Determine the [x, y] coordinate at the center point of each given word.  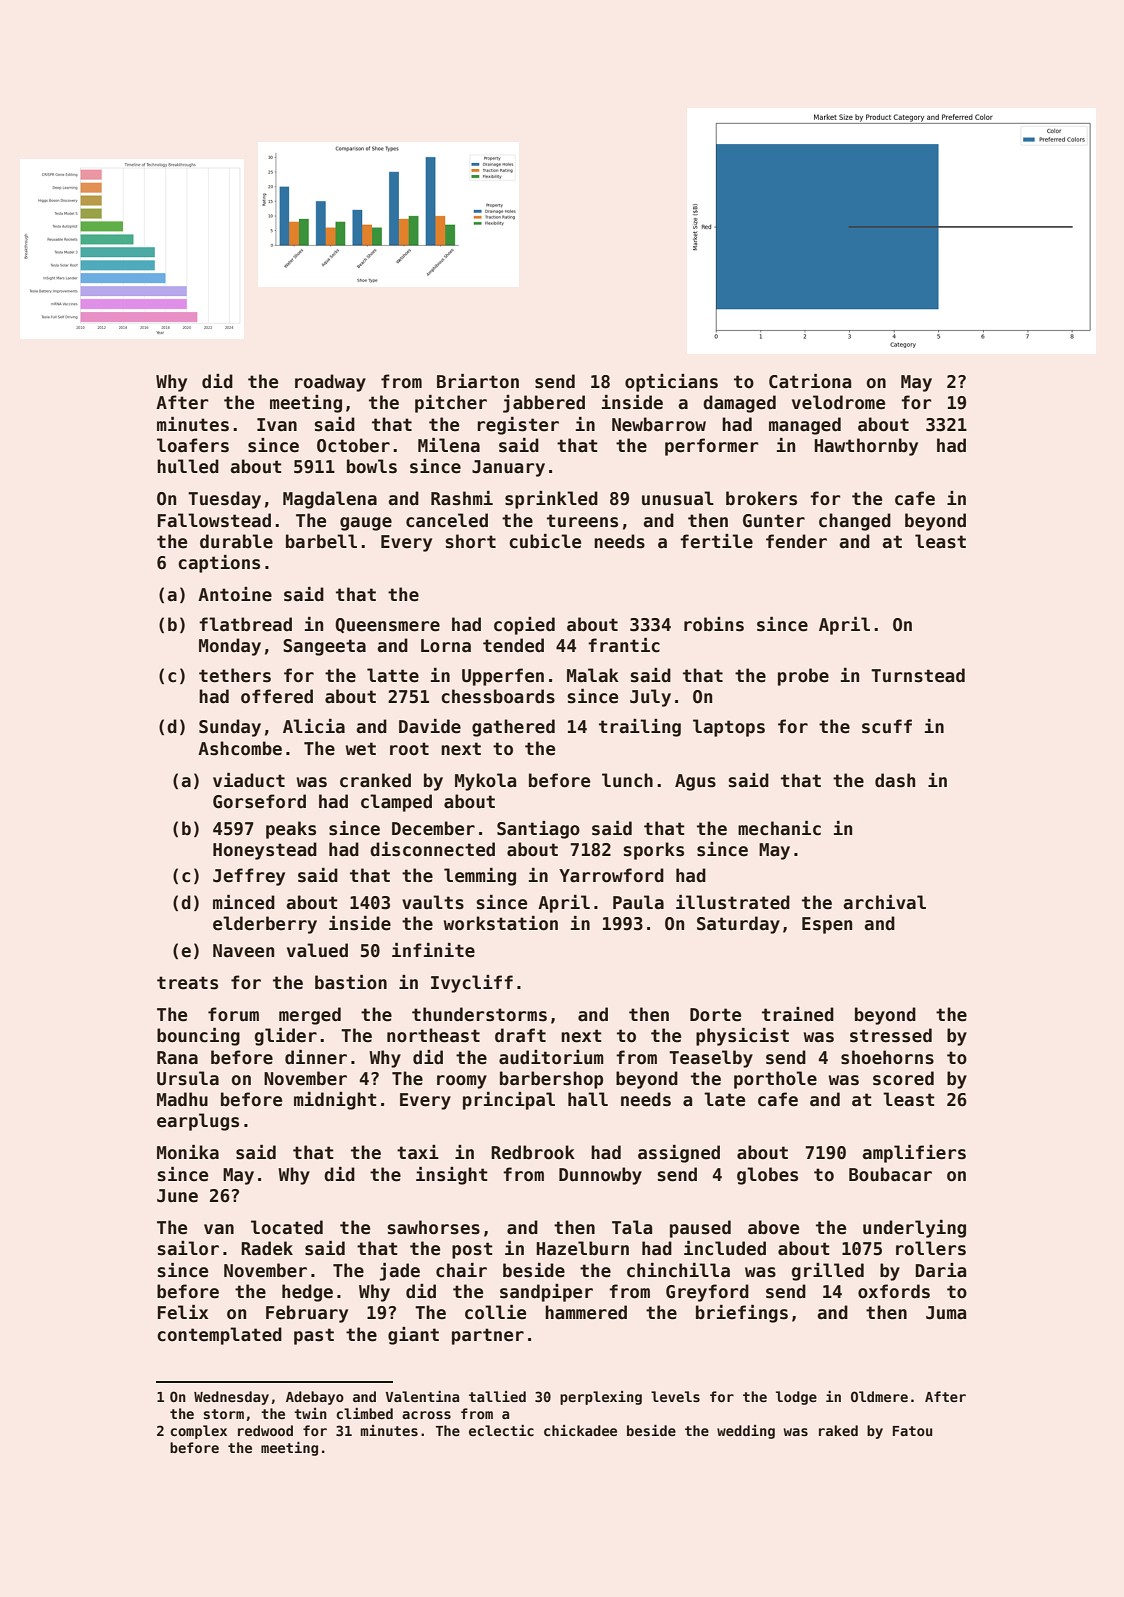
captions [219, 564]
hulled [188, 466]
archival [884, 902]
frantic [624, 645]
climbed [364, 1413]
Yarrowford [611, 875]
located [287, 1227]
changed [855, 522]
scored [903, 1078]
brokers [761, 498]
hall [588, 1099]
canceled [447, 520]
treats [187, 983]
